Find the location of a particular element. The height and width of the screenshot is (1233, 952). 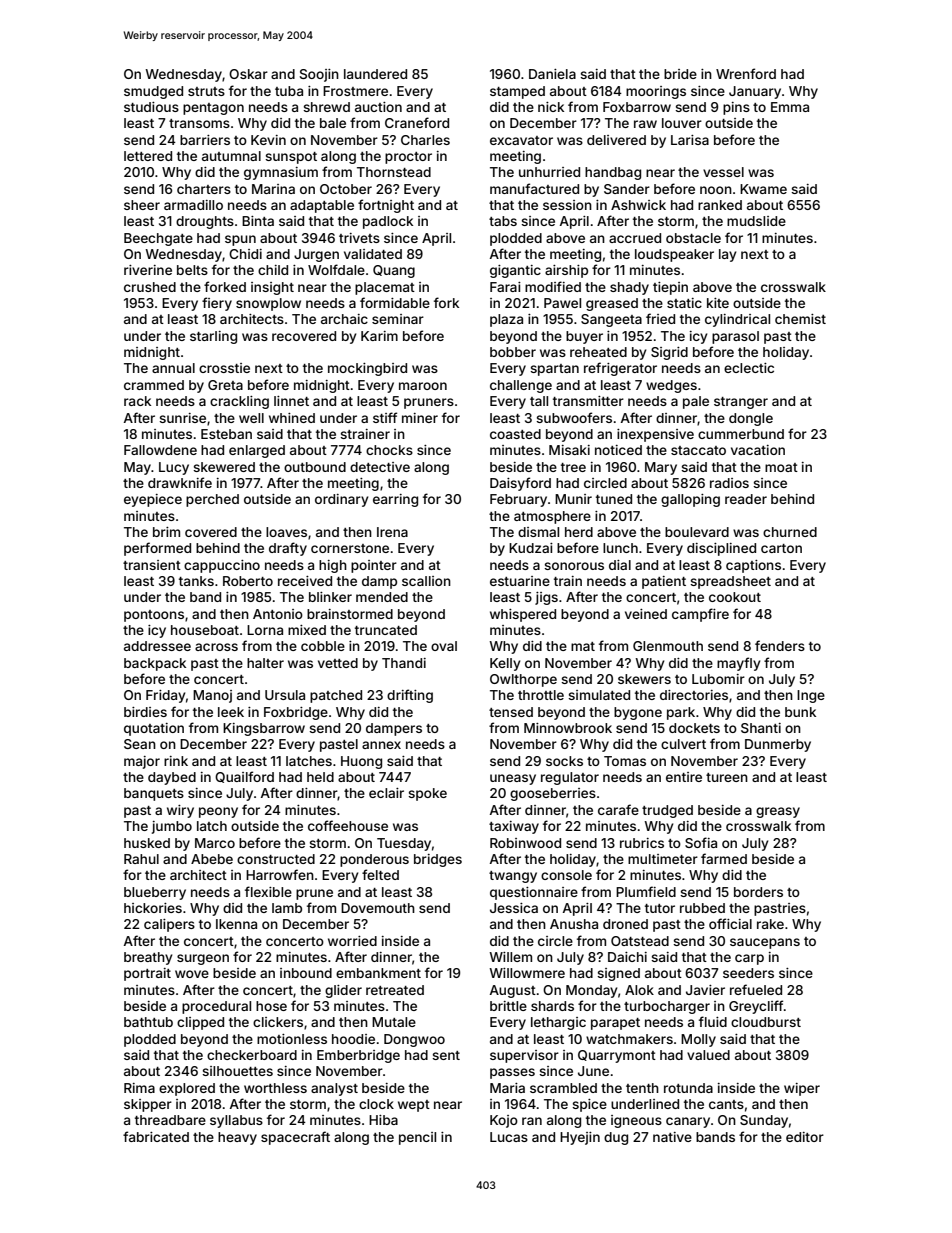

droughts is located at coordinates (205, 222).
